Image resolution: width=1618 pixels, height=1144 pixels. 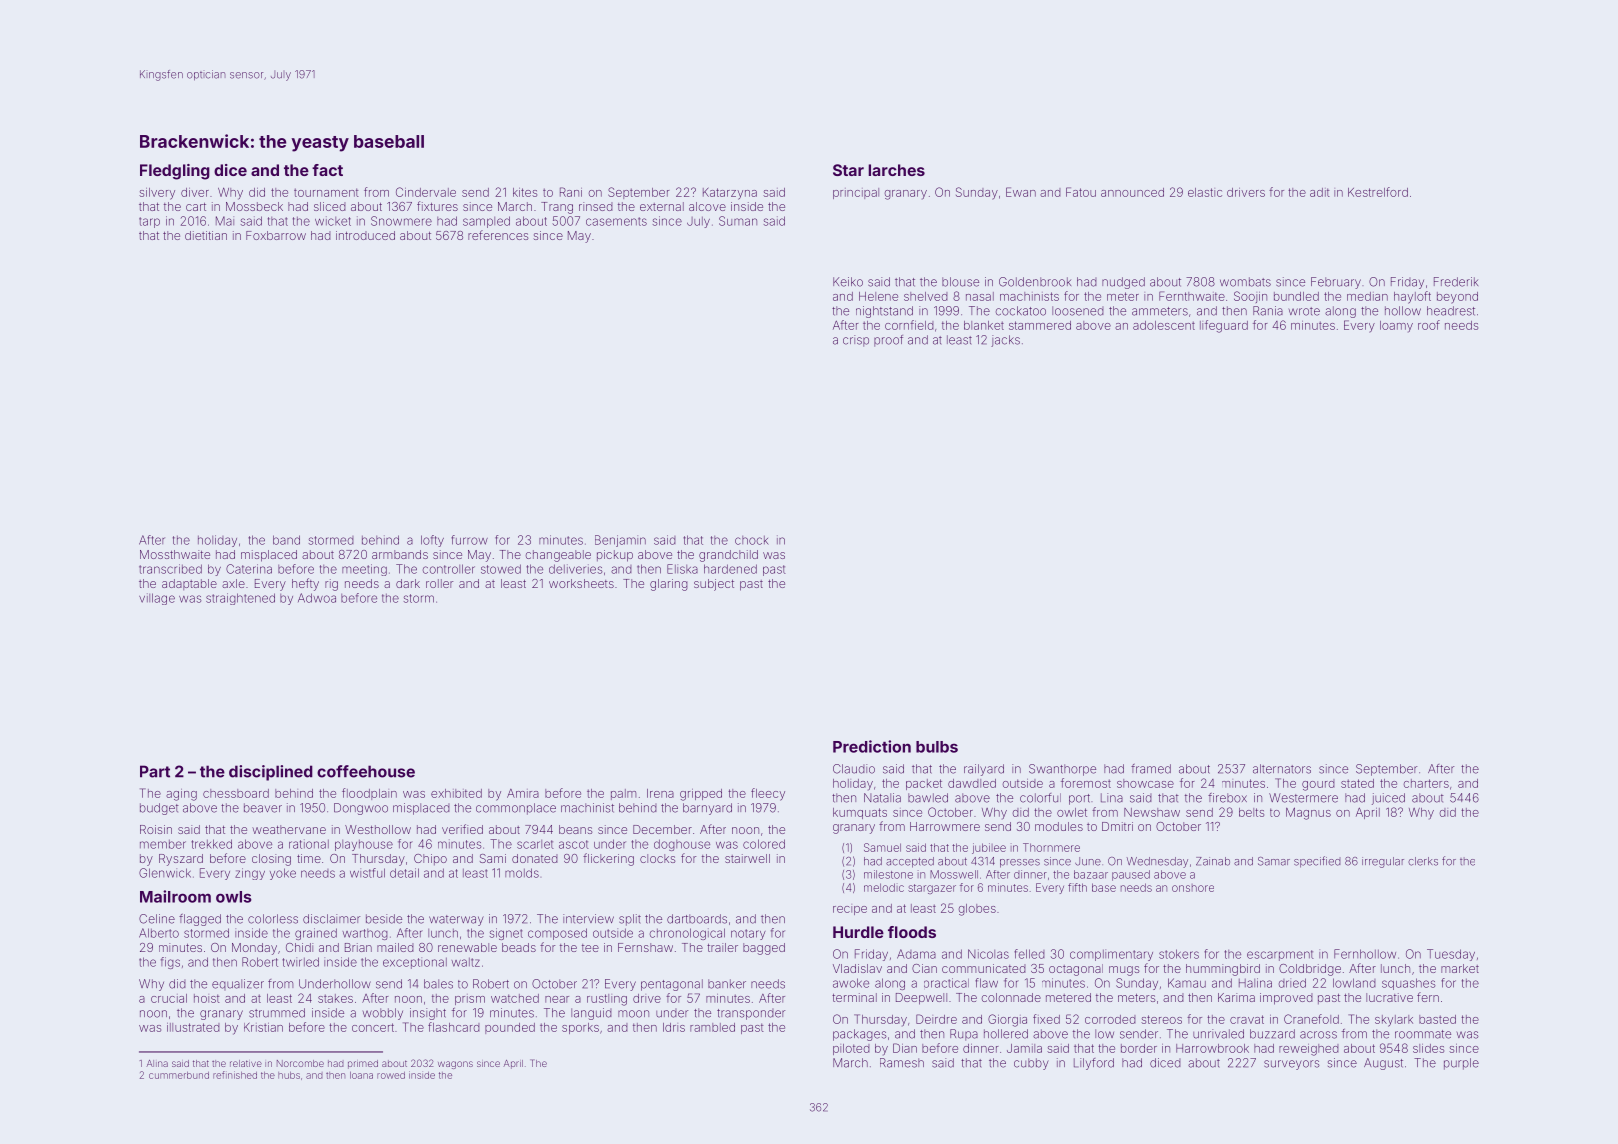 I want to click on Katarzyna, so click(x=730, y=194).
